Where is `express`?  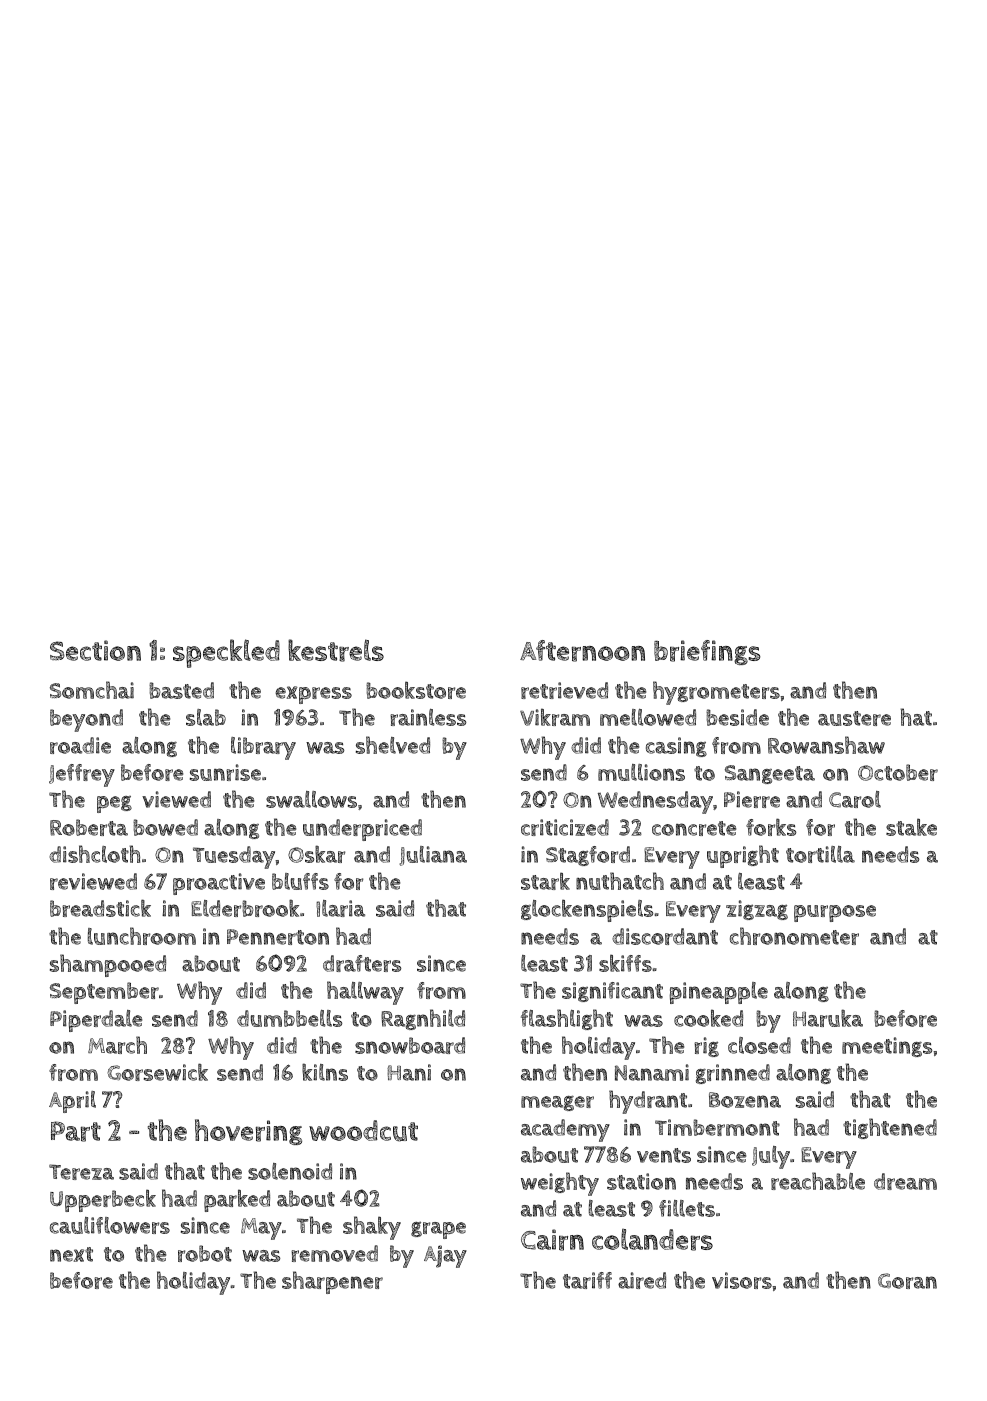 express is located at coordinates (313, 695).
